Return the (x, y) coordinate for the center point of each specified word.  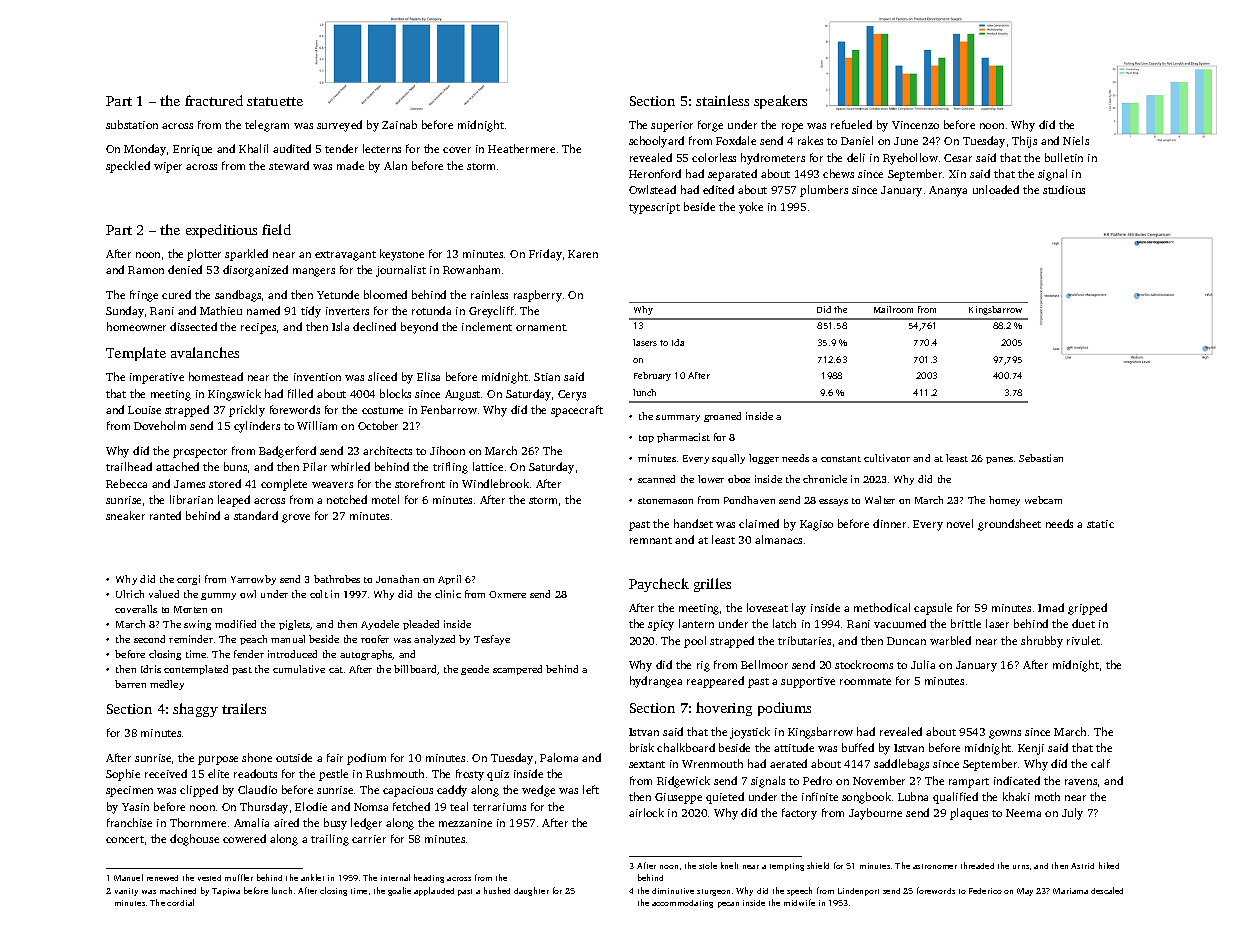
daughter (531, 891)
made (350, 165)
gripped (1087, 609)
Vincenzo (915, 125)
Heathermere (521, 148)
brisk (642, 747)
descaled (1107, 890)
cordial (180, 902)
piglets (294, 625)
